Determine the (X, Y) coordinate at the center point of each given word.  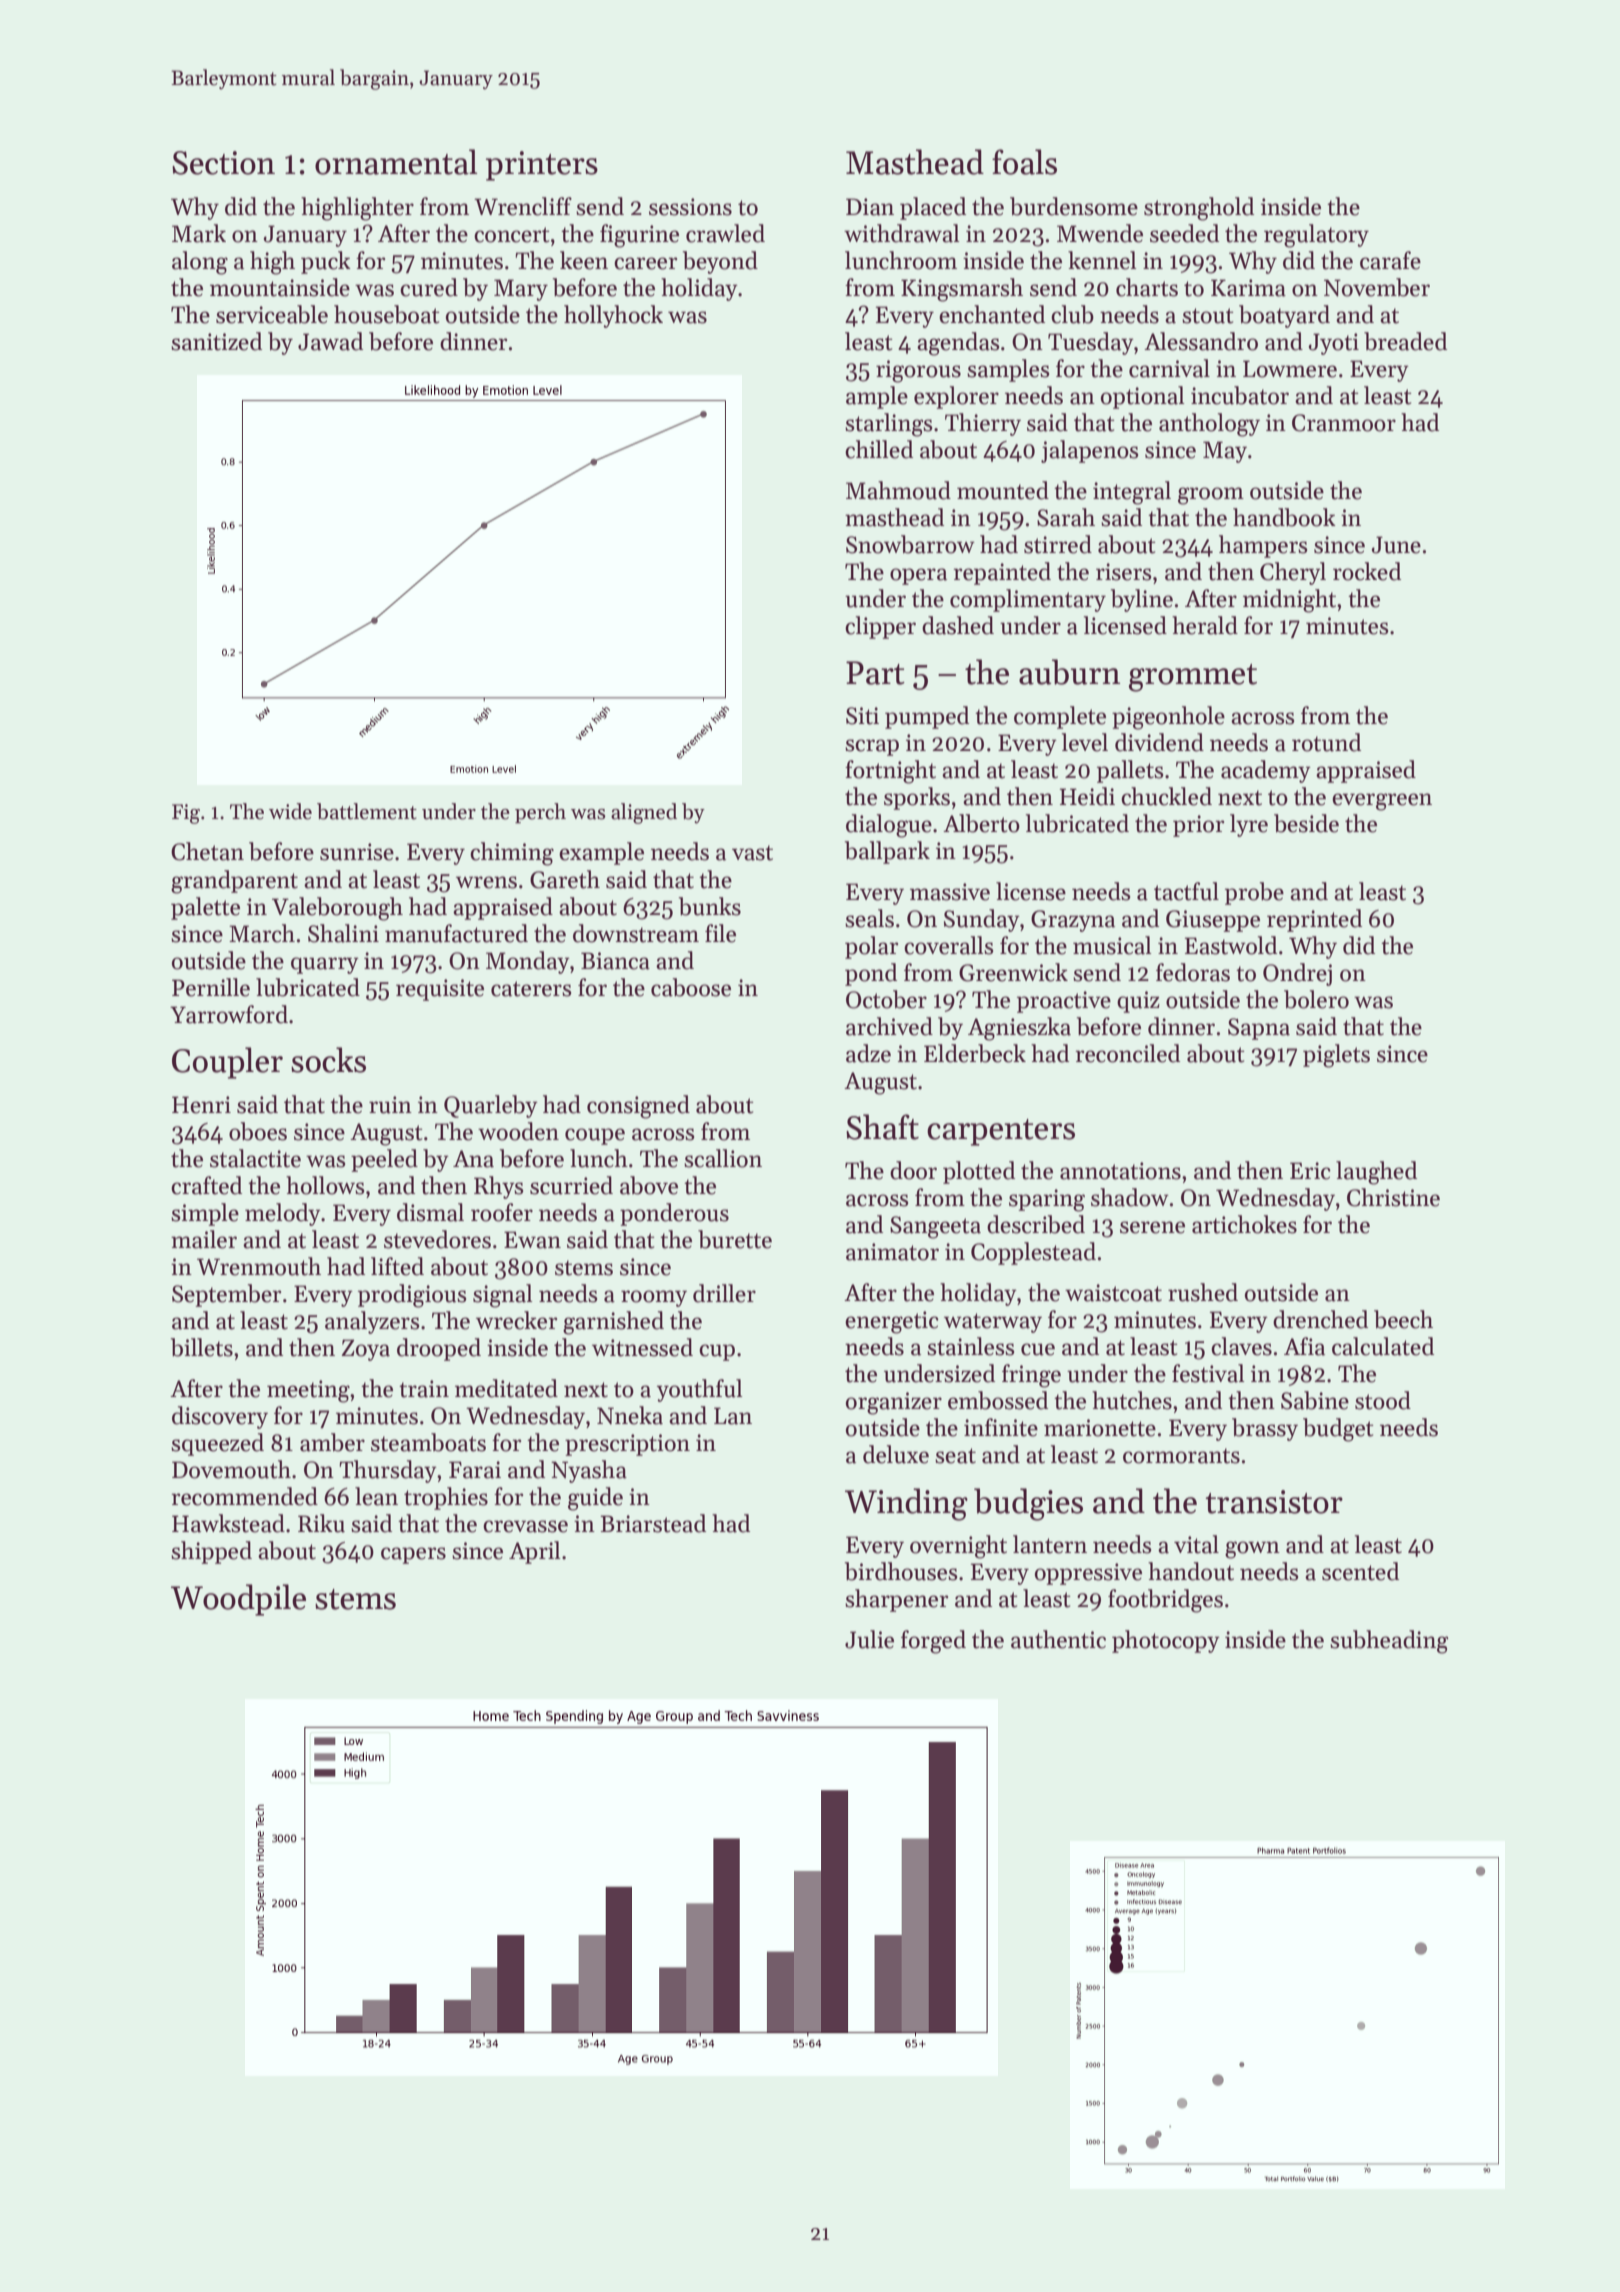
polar (871, 947)
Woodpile (238, 1600)
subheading (1389, 1642)
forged (933, 1642)
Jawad (330, 341)
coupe (595, 1136)
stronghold (1199, 209)
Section (223, 163)
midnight (1289, 601)
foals (1024, 162)
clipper (880, 627)
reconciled (1128, 1053)
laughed (1376, 1173)
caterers (531, 989)
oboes (258, 1131)
